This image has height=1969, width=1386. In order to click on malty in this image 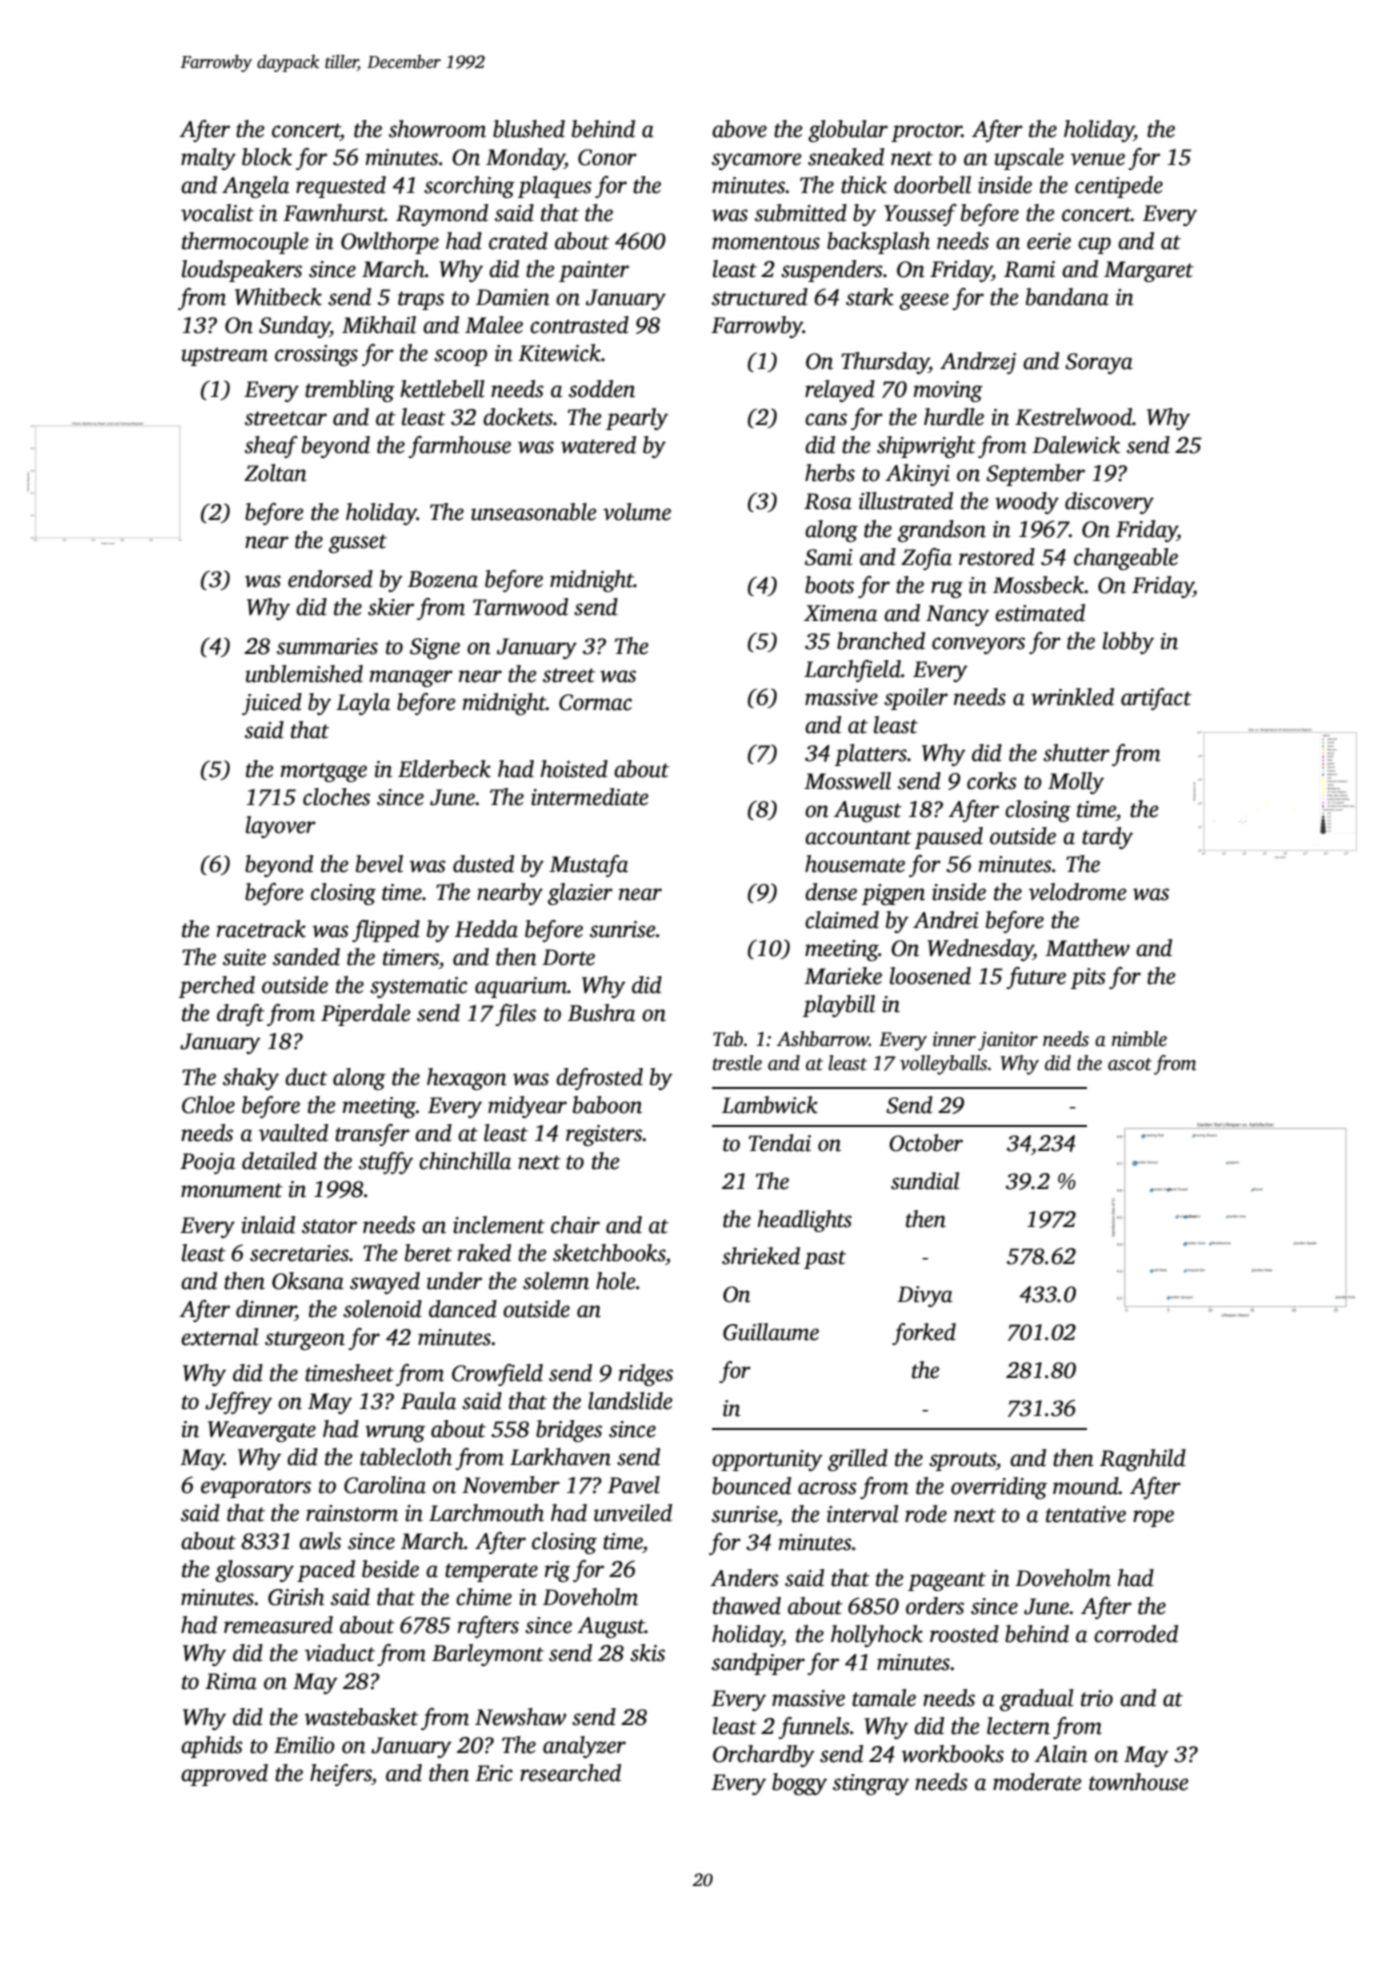, I will do `click(208, 159)`.
